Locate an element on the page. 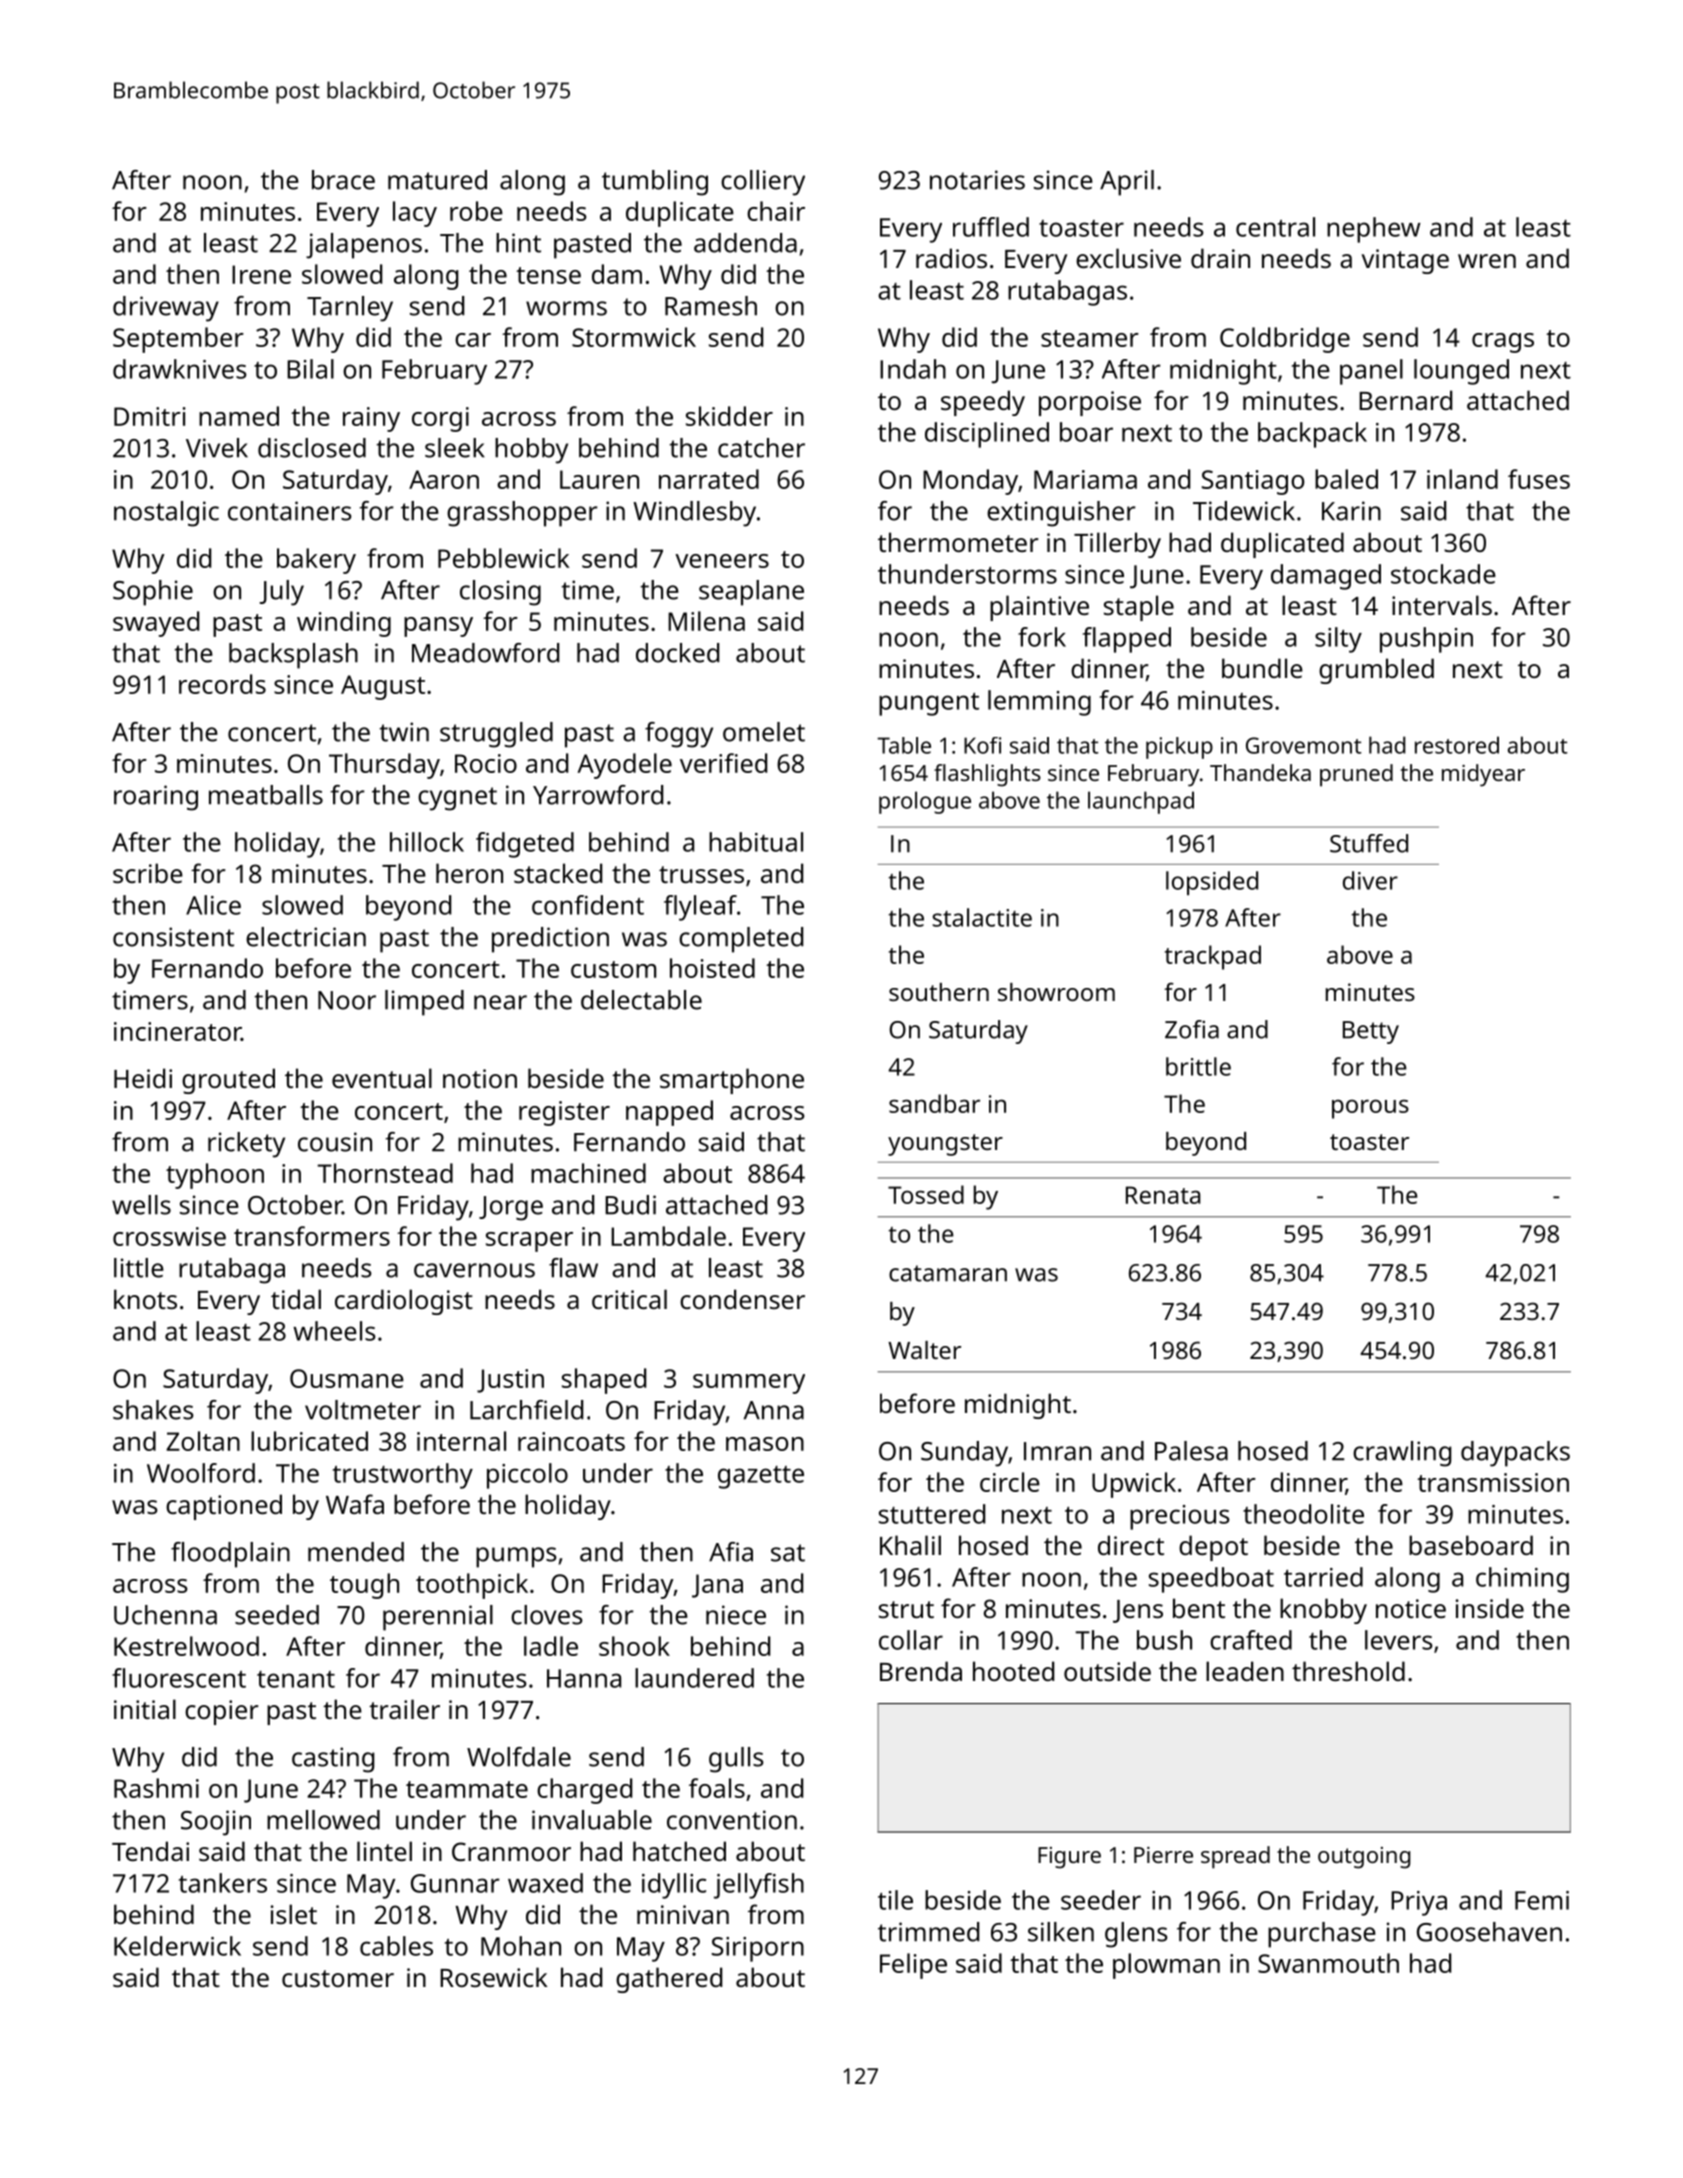  Heidi is located at coordinates (143, 1078).
